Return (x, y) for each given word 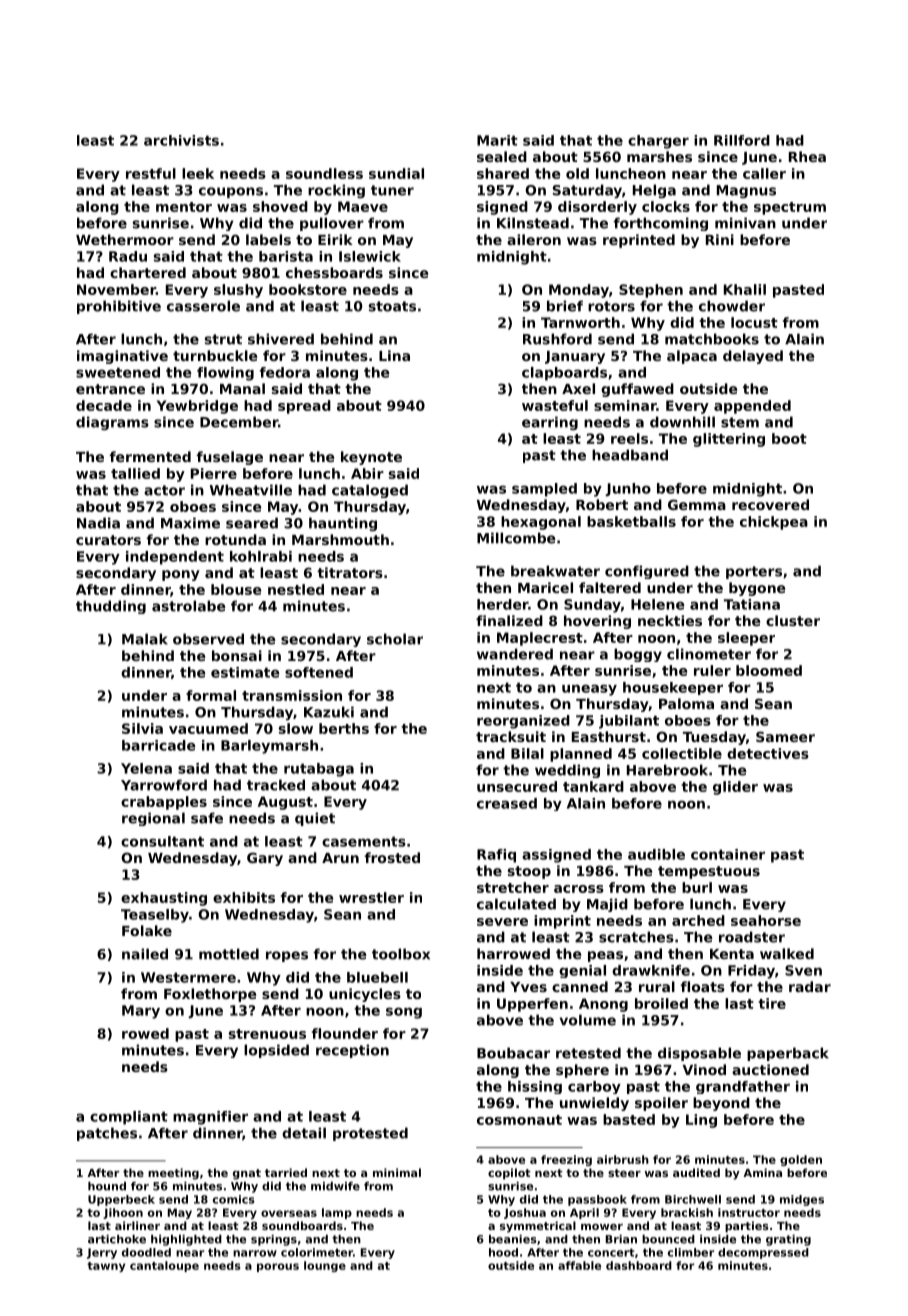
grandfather (743, 1087)
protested (370, 1134)
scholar (395, 639)
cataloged (370, 491)
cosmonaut (519, 1120)
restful (151, 173)
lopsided (276, 1051)
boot (789, 438)
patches (107, 1134)
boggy (638, 655)
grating (788, 1240)
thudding (111, 607)
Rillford (742, 140)
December (239, 422)
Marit (497, 140)
